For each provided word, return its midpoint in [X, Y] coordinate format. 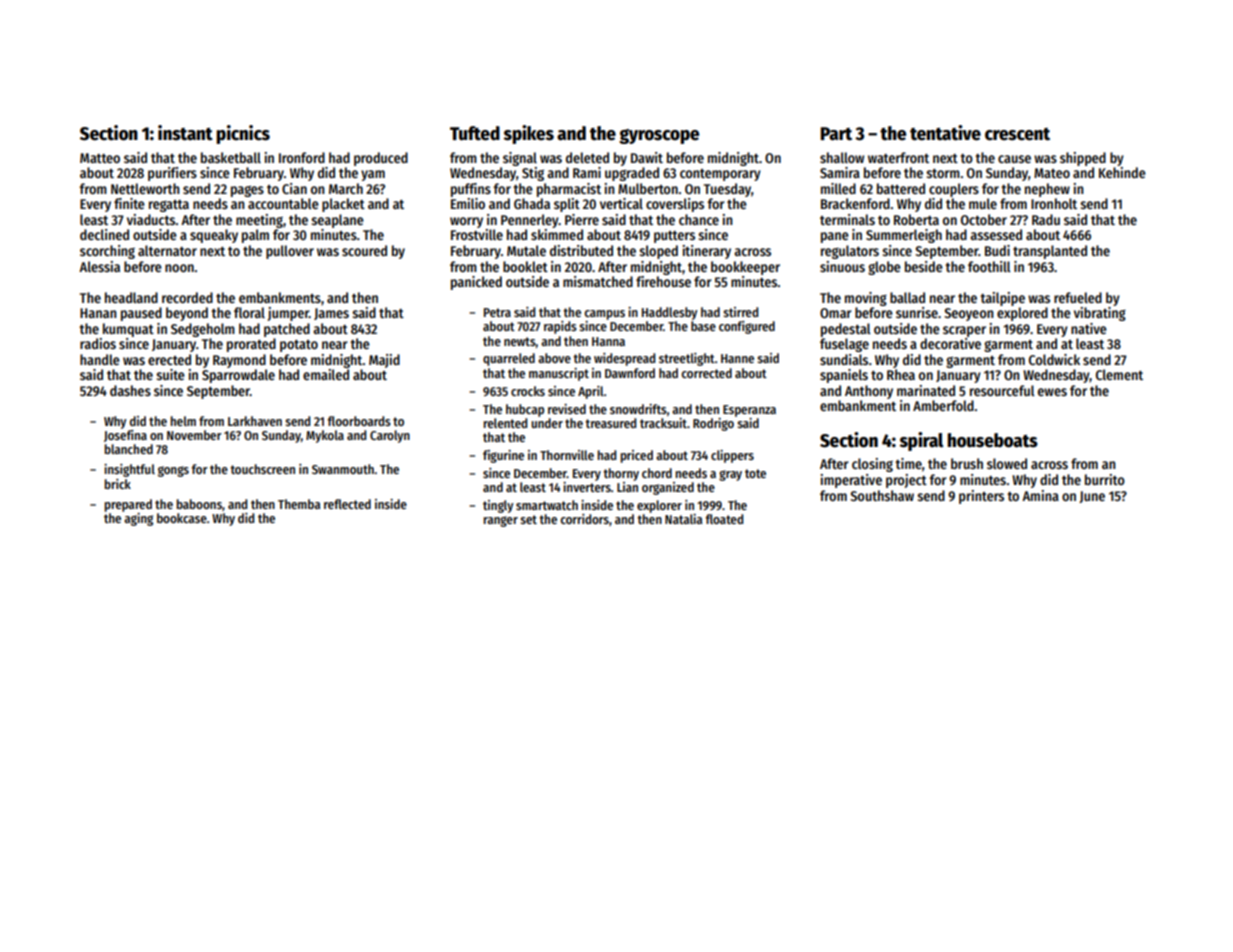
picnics [243, 134]
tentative [945, 133]
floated [724, 519]
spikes [529, 134]
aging [138, 519]
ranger [501, 521]
